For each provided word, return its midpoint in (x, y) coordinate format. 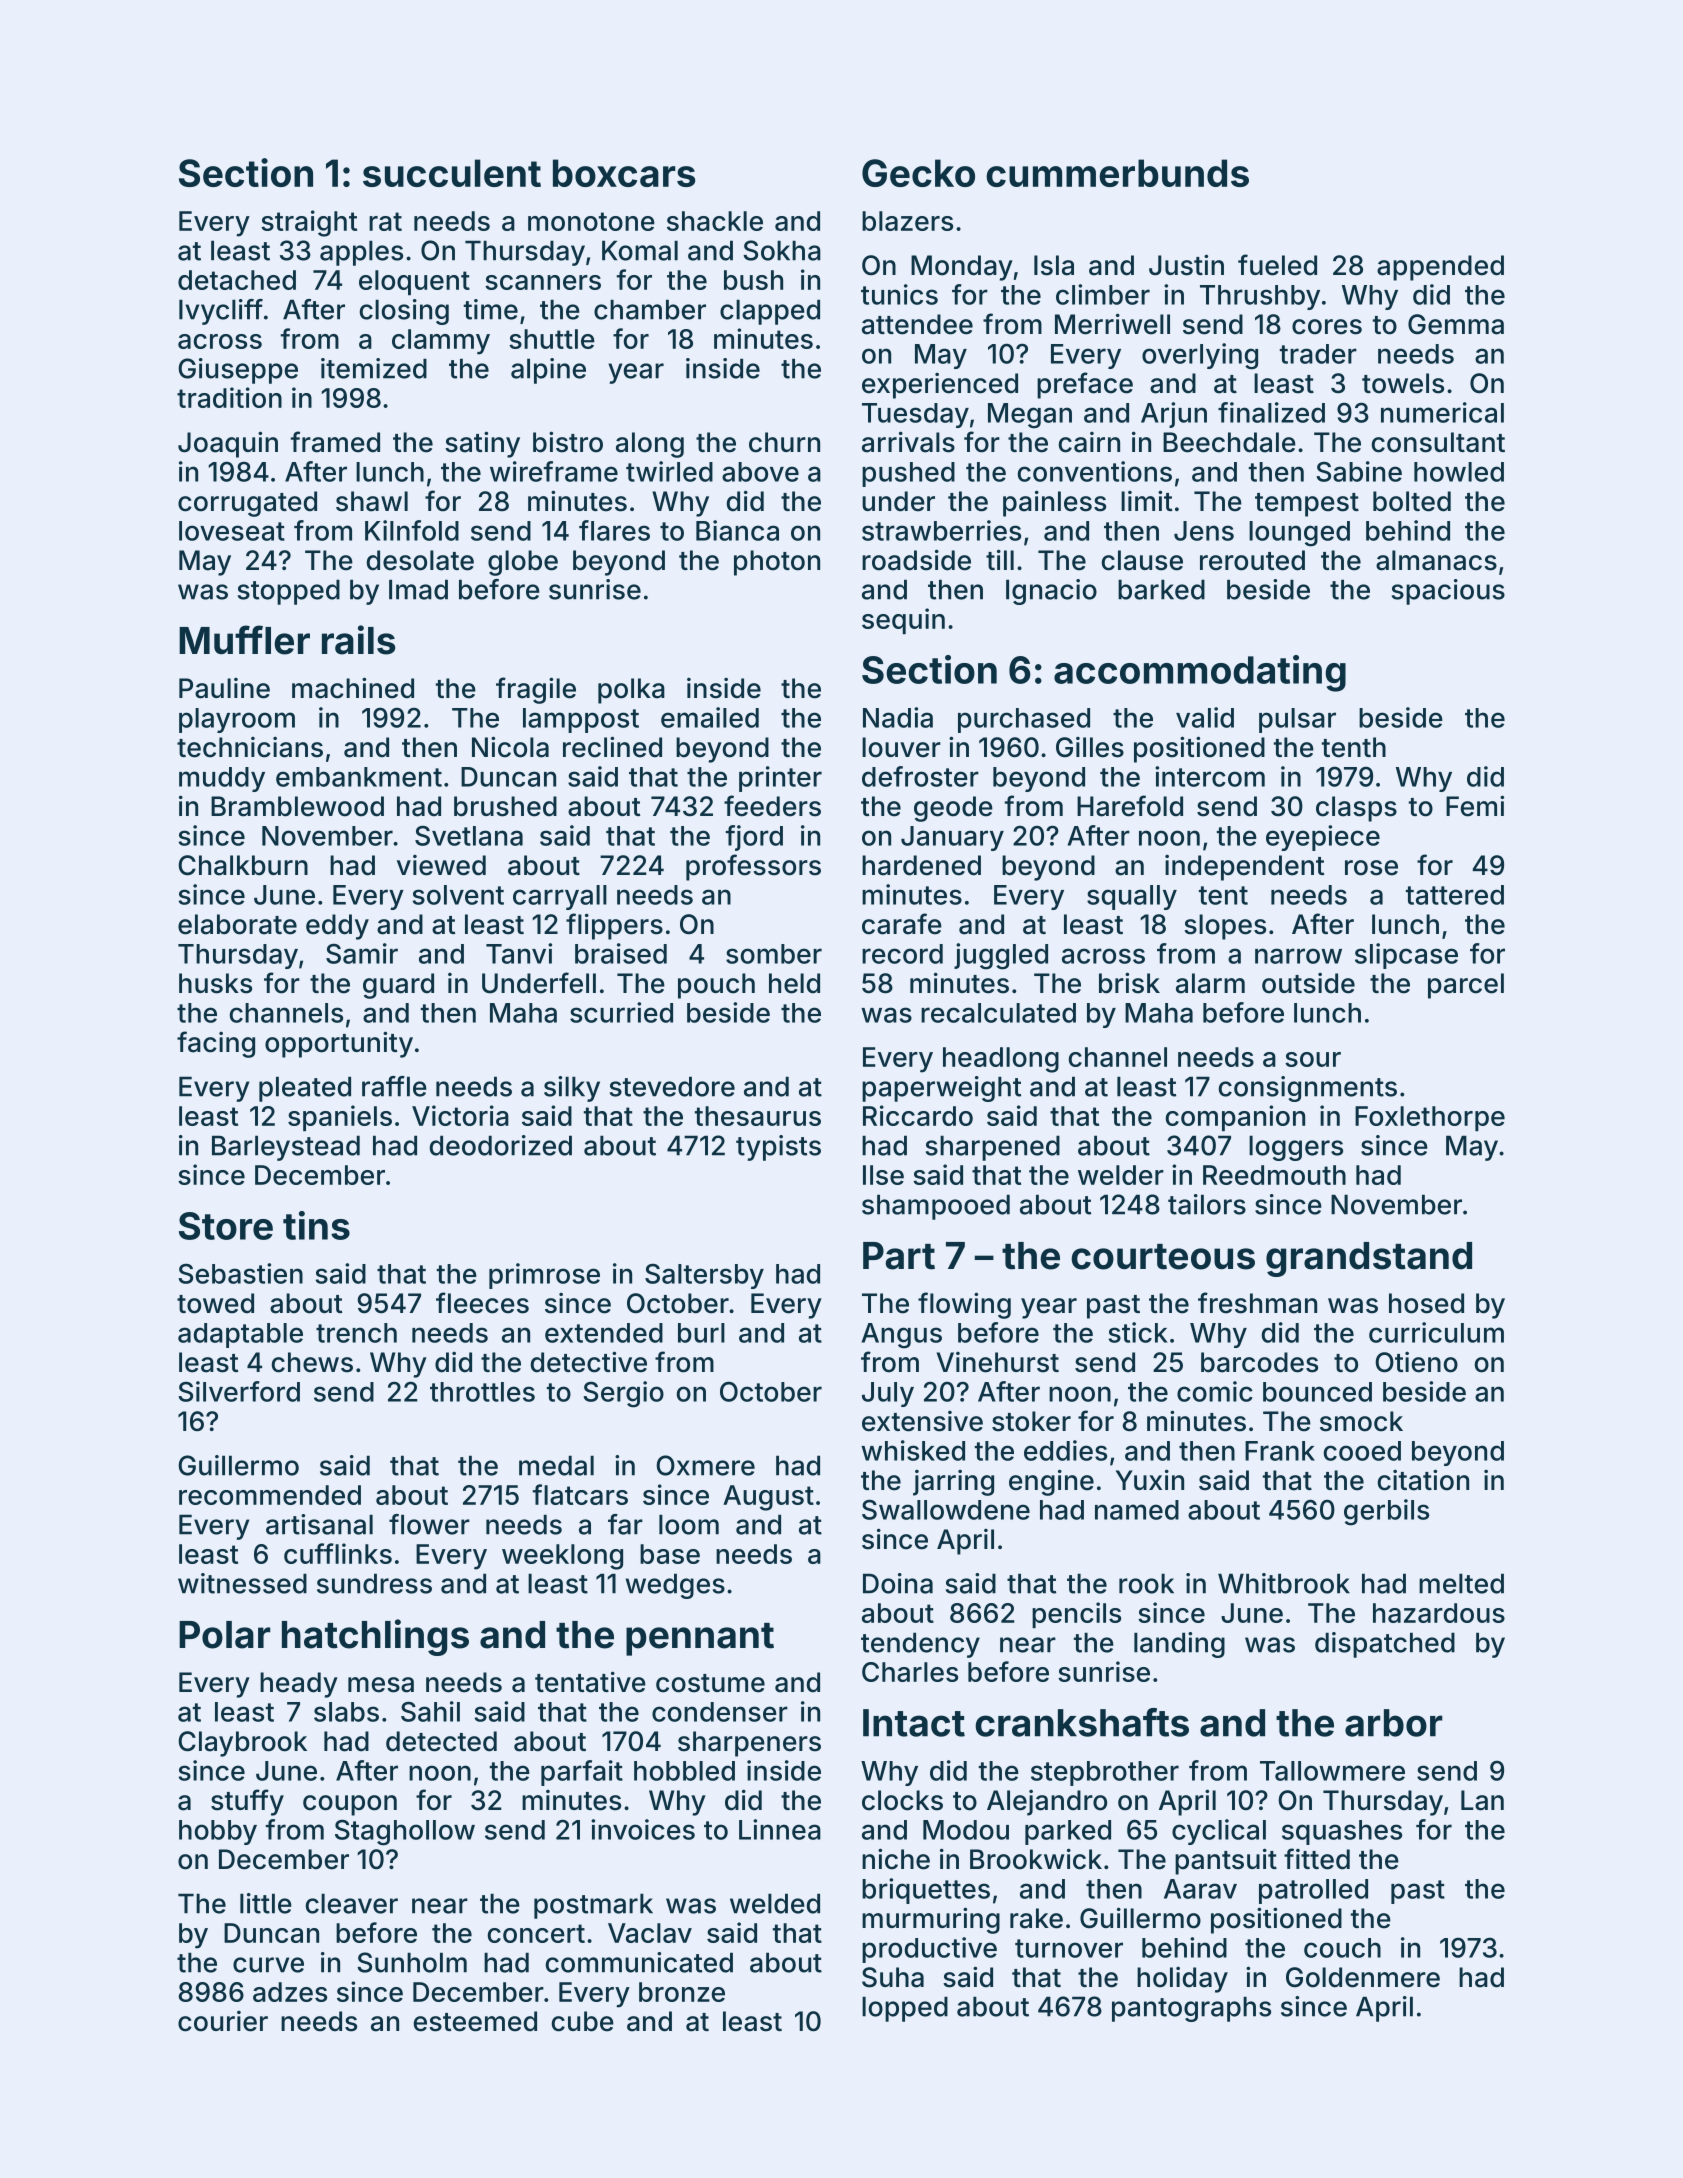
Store (226, 1226)
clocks (902, 1800)
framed (335, 442)
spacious (1448, 592)
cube (583, 2021)
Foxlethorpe (1430, 1118)
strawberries (941, 530)
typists (778, 1148)
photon (777, 563)
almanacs (1436, 560)
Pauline (224, 688)
